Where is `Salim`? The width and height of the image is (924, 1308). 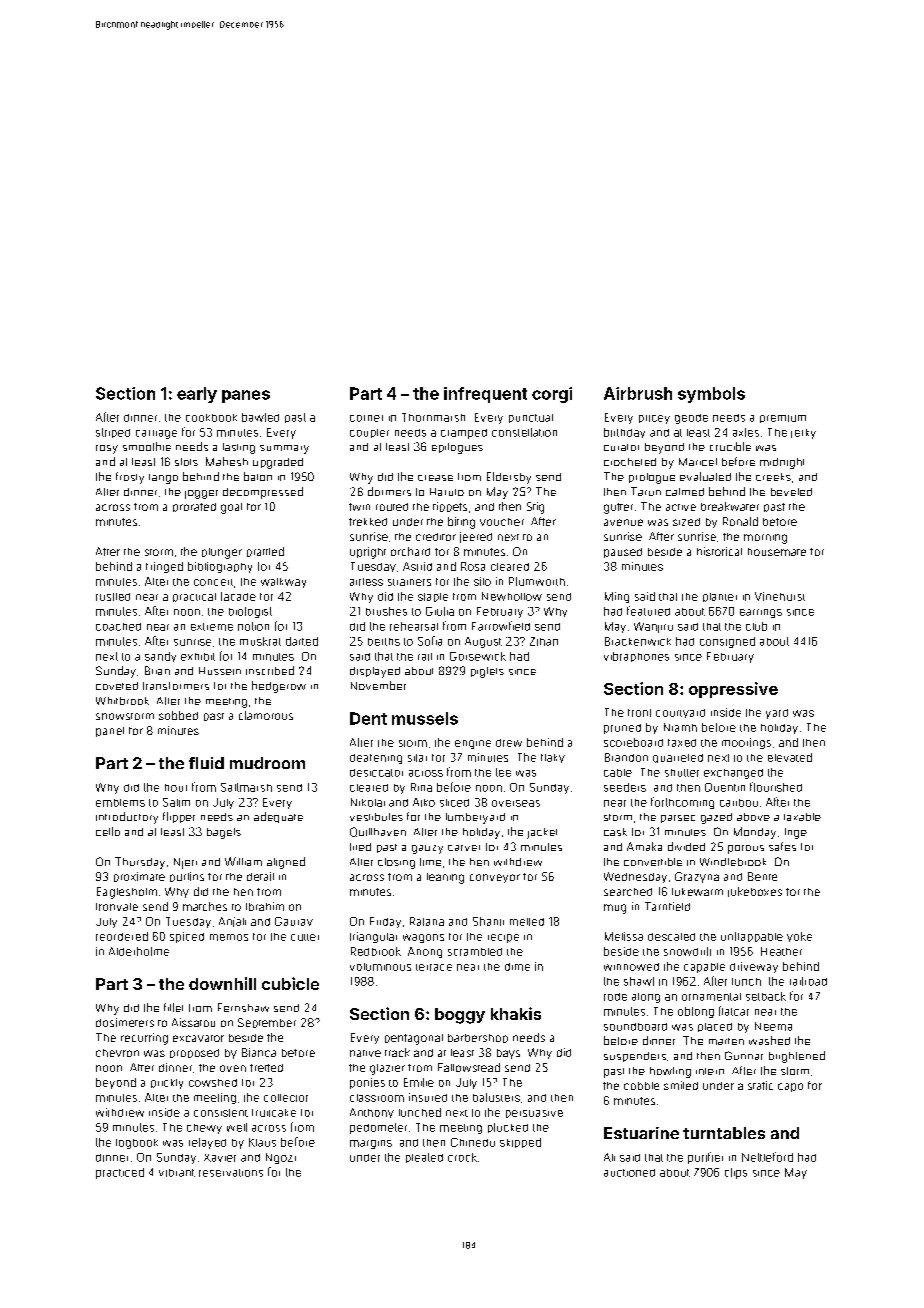
Salim is located at coordinates (176, 802).
